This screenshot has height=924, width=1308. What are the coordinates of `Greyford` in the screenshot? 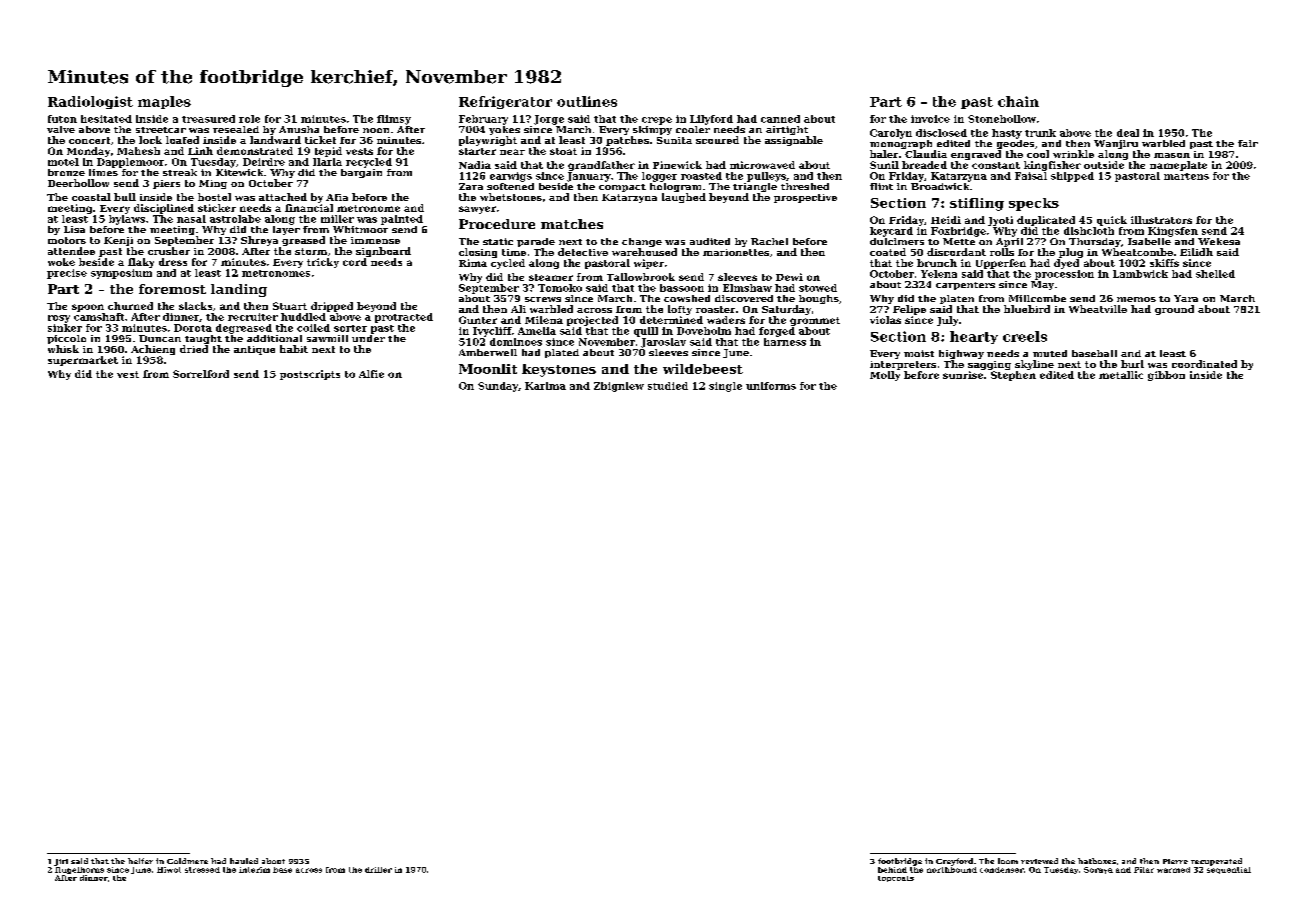 It's located at (954, 862).
